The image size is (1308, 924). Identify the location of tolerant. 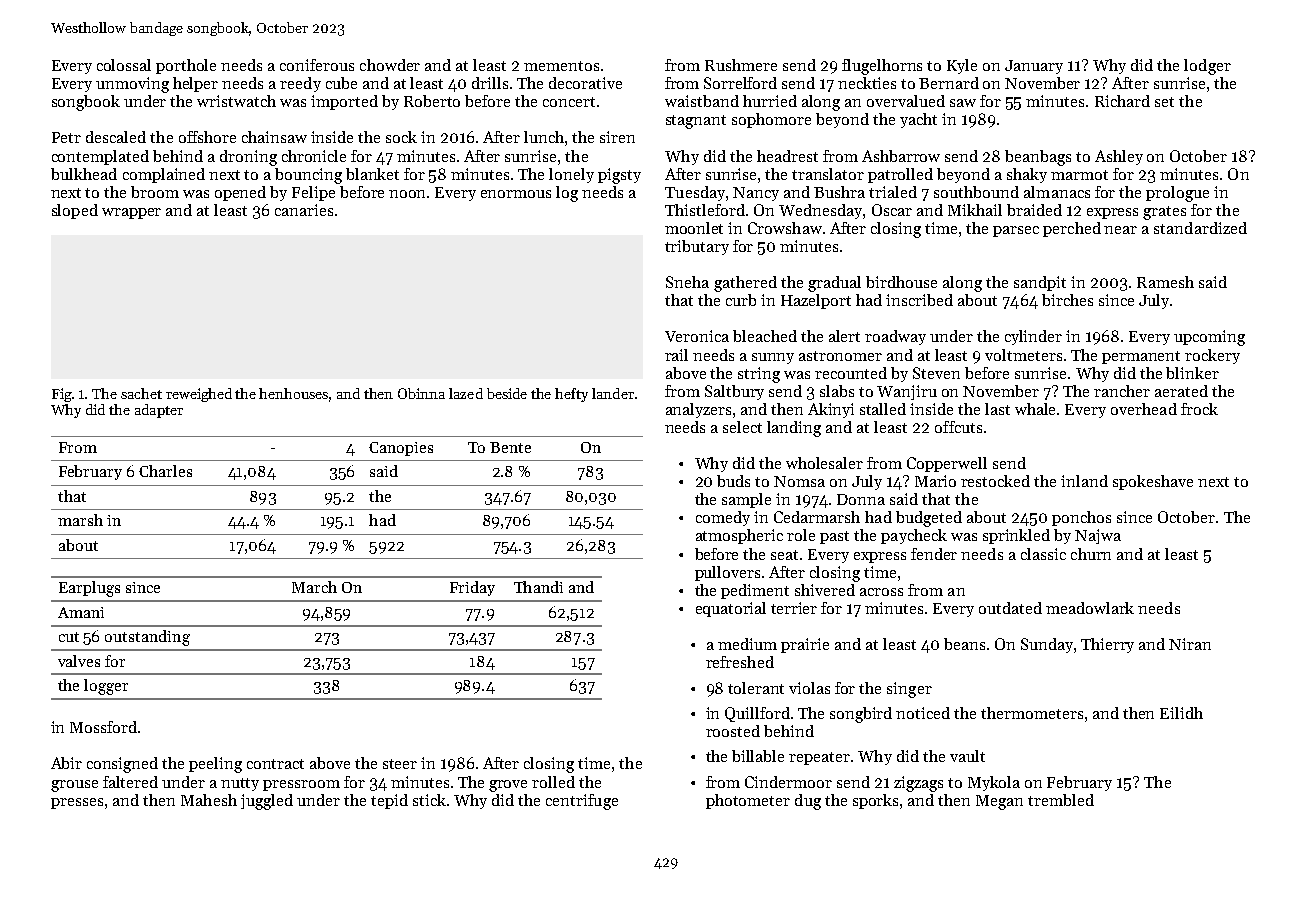
(756, 688).
